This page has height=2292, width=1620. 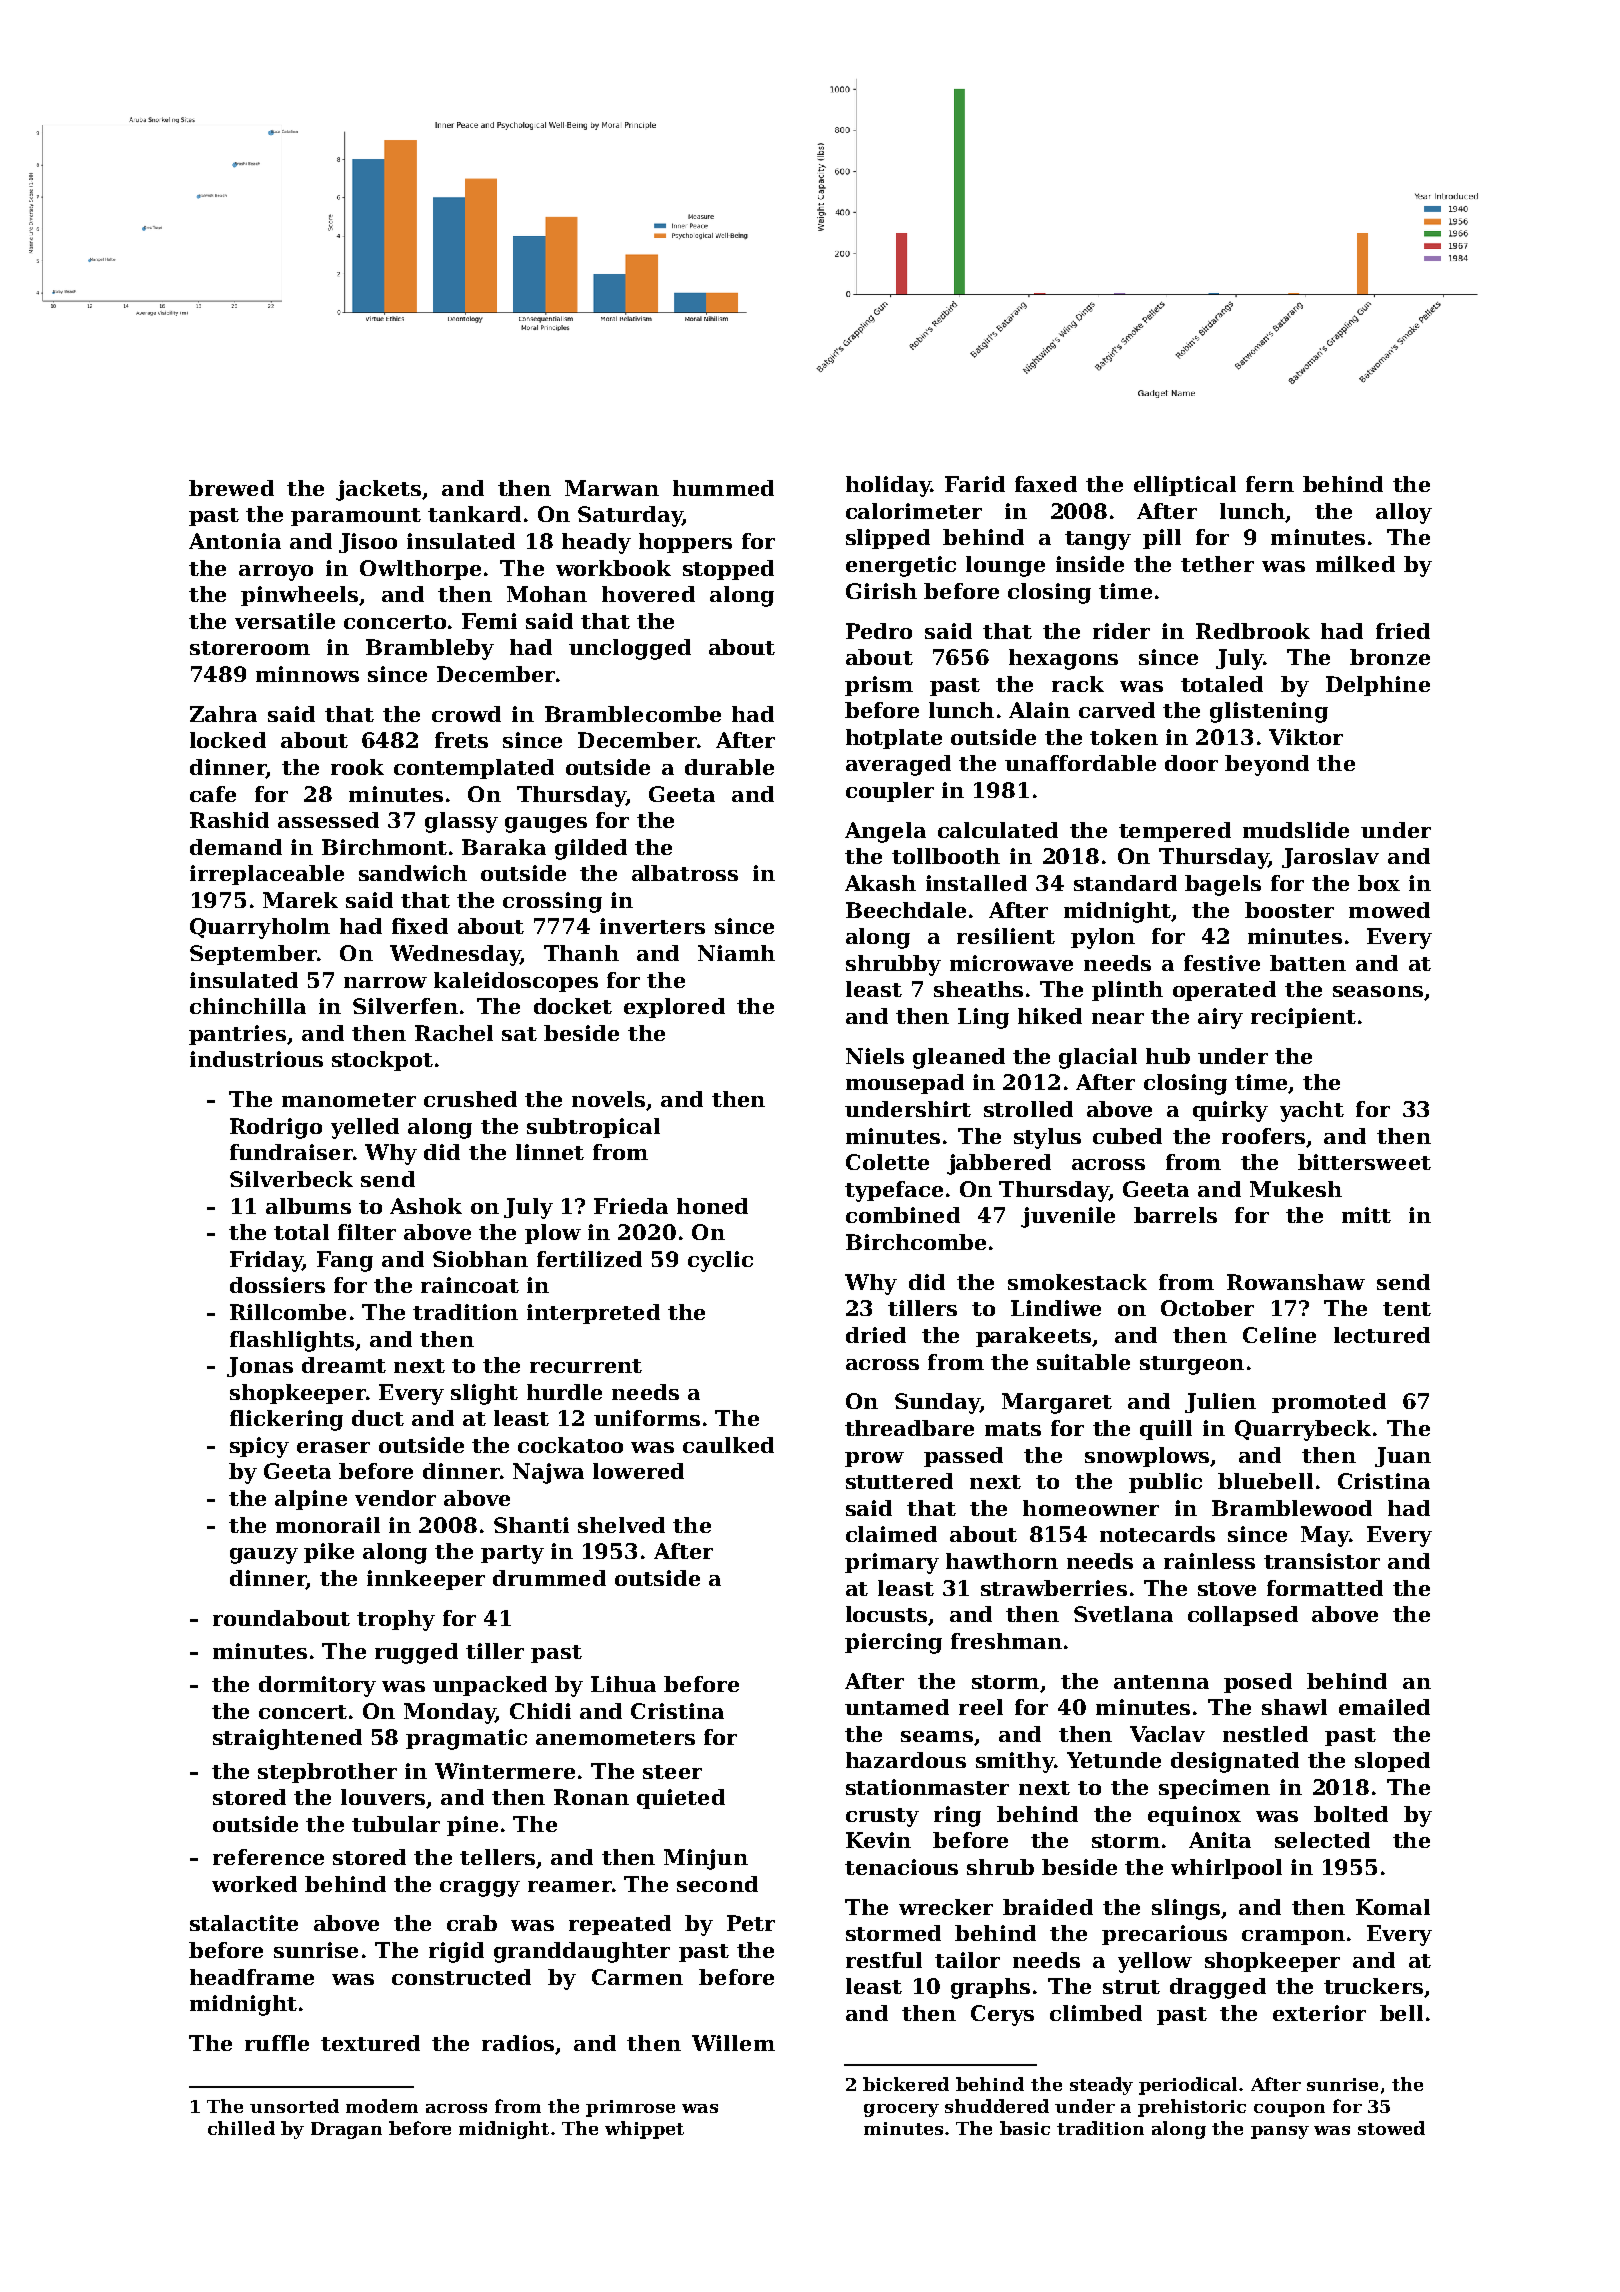 What do you see at coordinates (228, 740) in the page?
I see `locked` at bounding box center [228, 740].
